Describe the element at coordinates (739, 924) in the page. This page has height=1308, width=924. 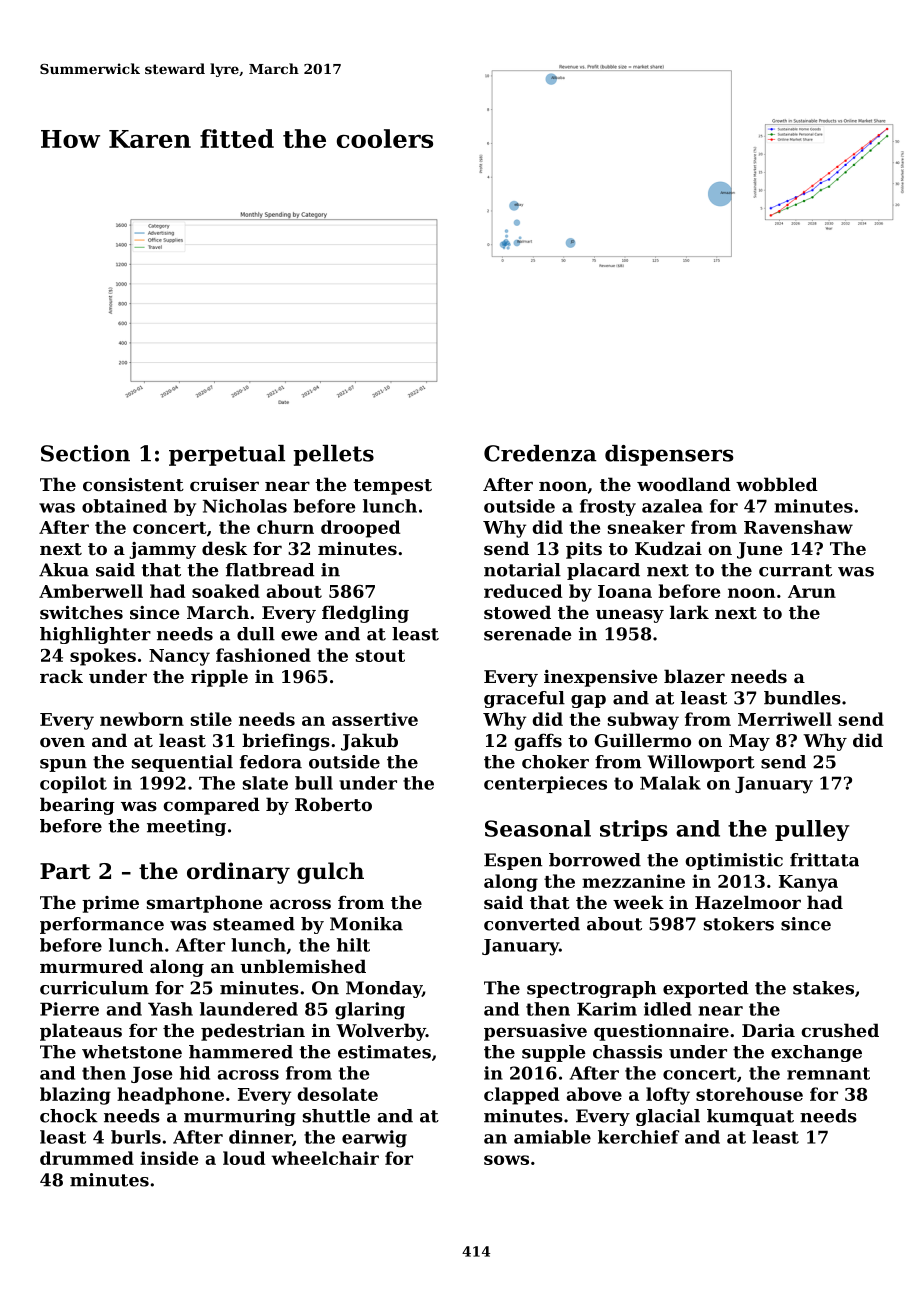
I see `stokers` at that location.
